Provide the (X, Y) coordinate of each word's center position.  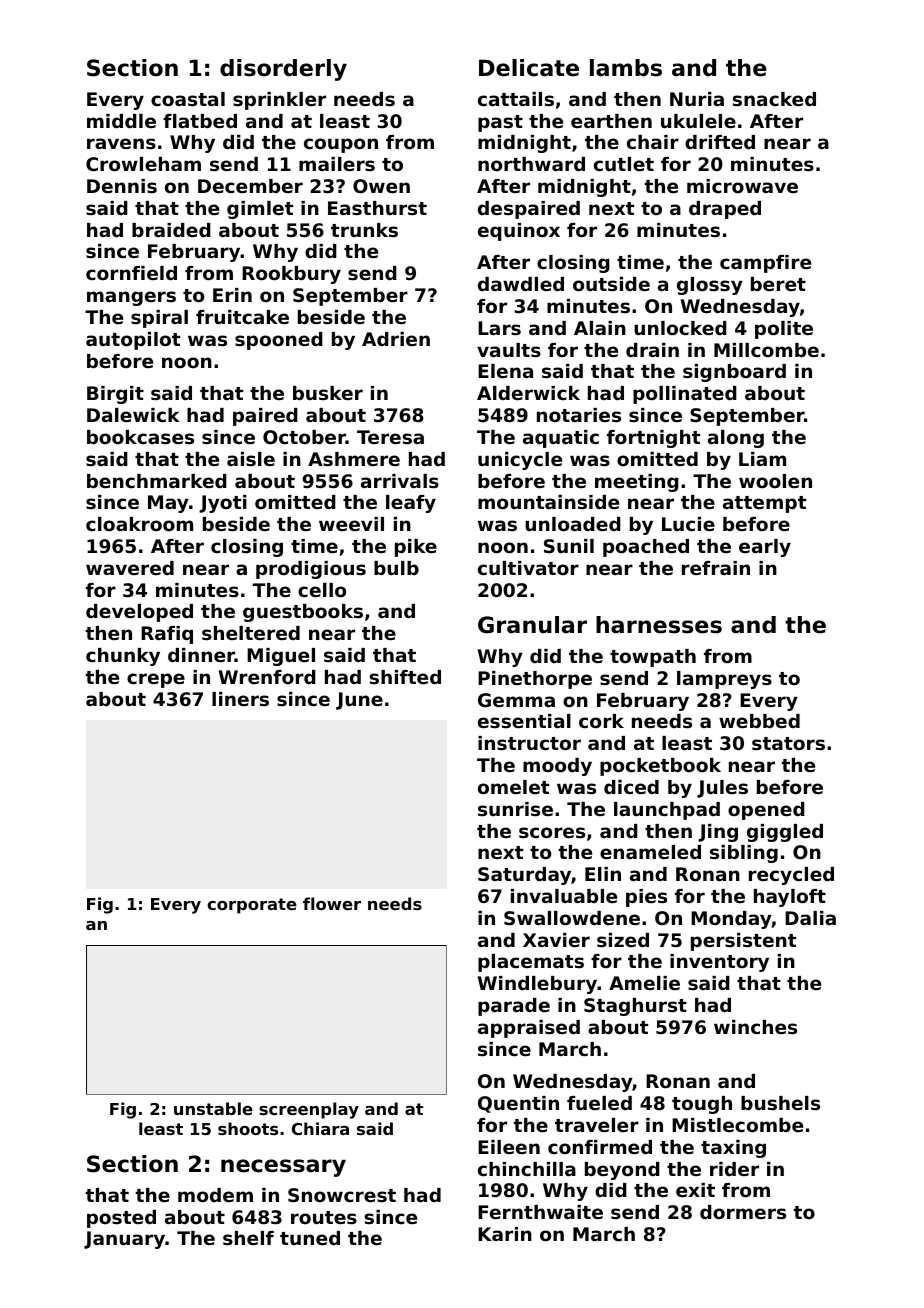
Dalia (810, 918)
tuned (310, 1238)
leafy (411, 504)
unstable (213, 1108)
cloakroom (139, 524)
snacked (774, 99)
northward (531, 164)
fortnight (653, 439)
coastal (188, 99)
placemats (531, 963)
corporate (252, 906)
